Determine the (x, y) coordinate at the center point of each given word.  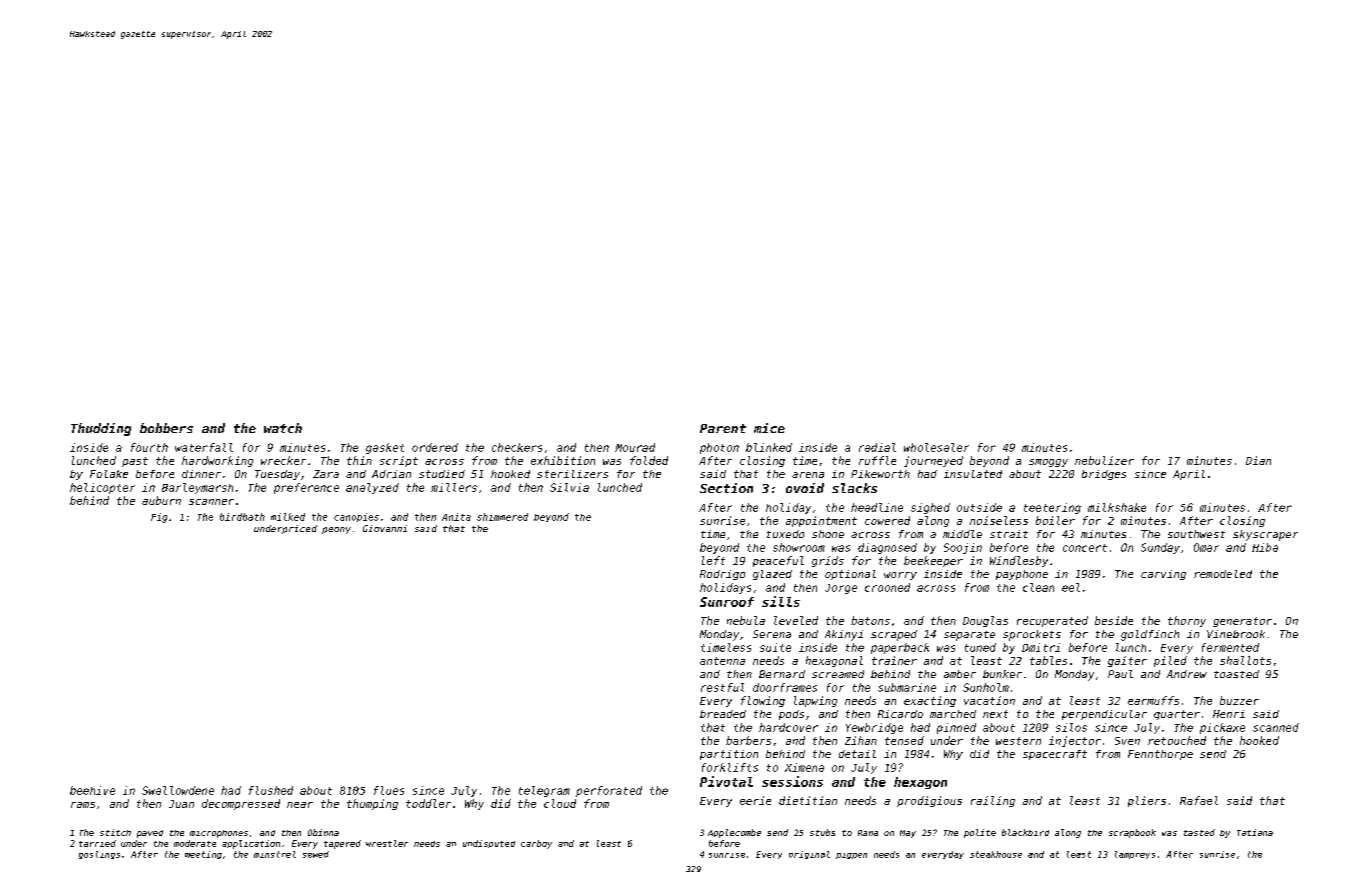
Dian (1258, 460)
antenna (722, 661)
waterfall (204, 447)
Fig (159, 518)
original (809, 855)
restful (722, 687)
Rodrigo (722, 575)
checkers (517, 447)
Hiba (1265, 547)
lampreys (1135, 855)
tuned (980, 647)
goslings (99, 855)
